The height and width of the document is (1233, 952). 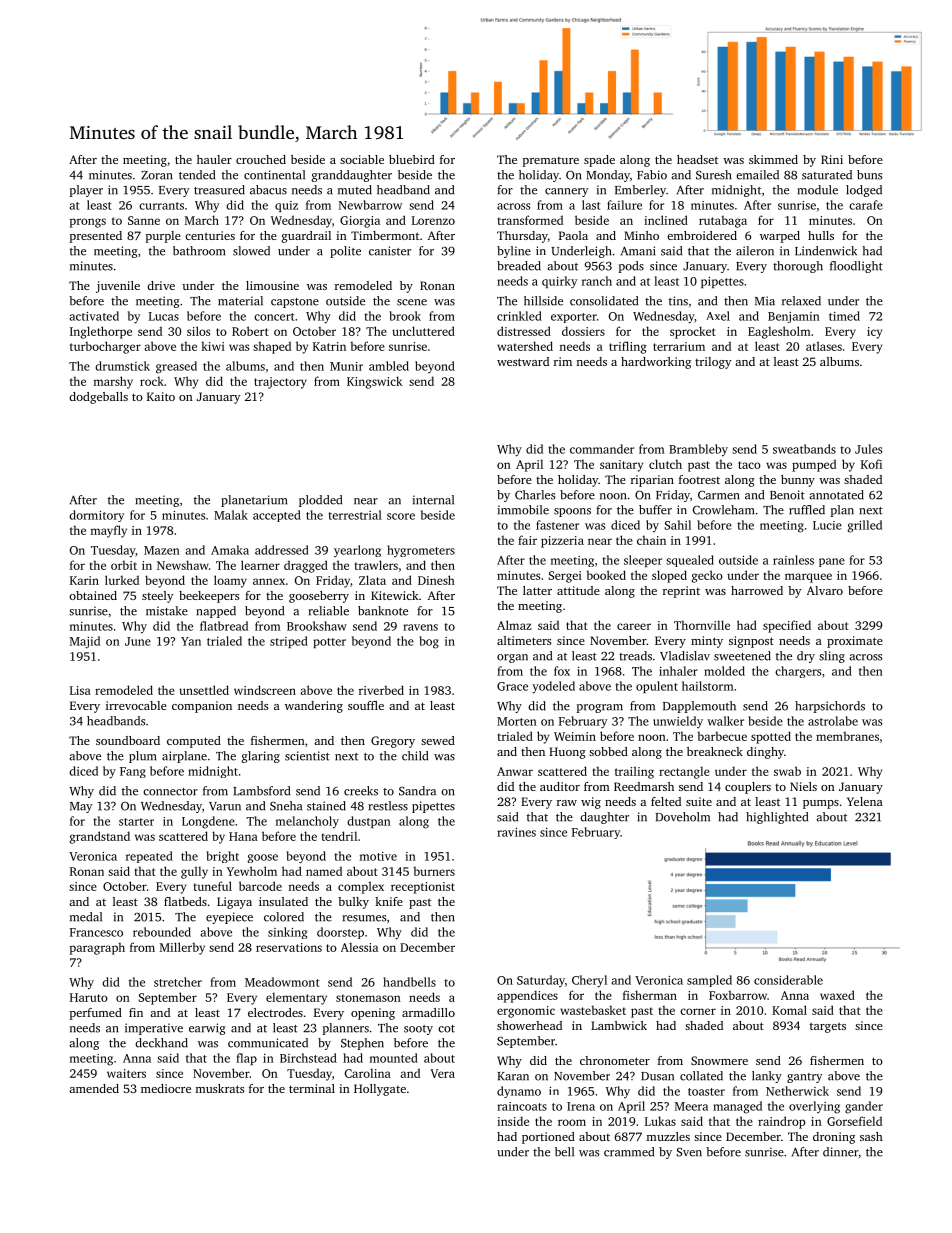 I want to click on premature, so click(x=551, y=162).
